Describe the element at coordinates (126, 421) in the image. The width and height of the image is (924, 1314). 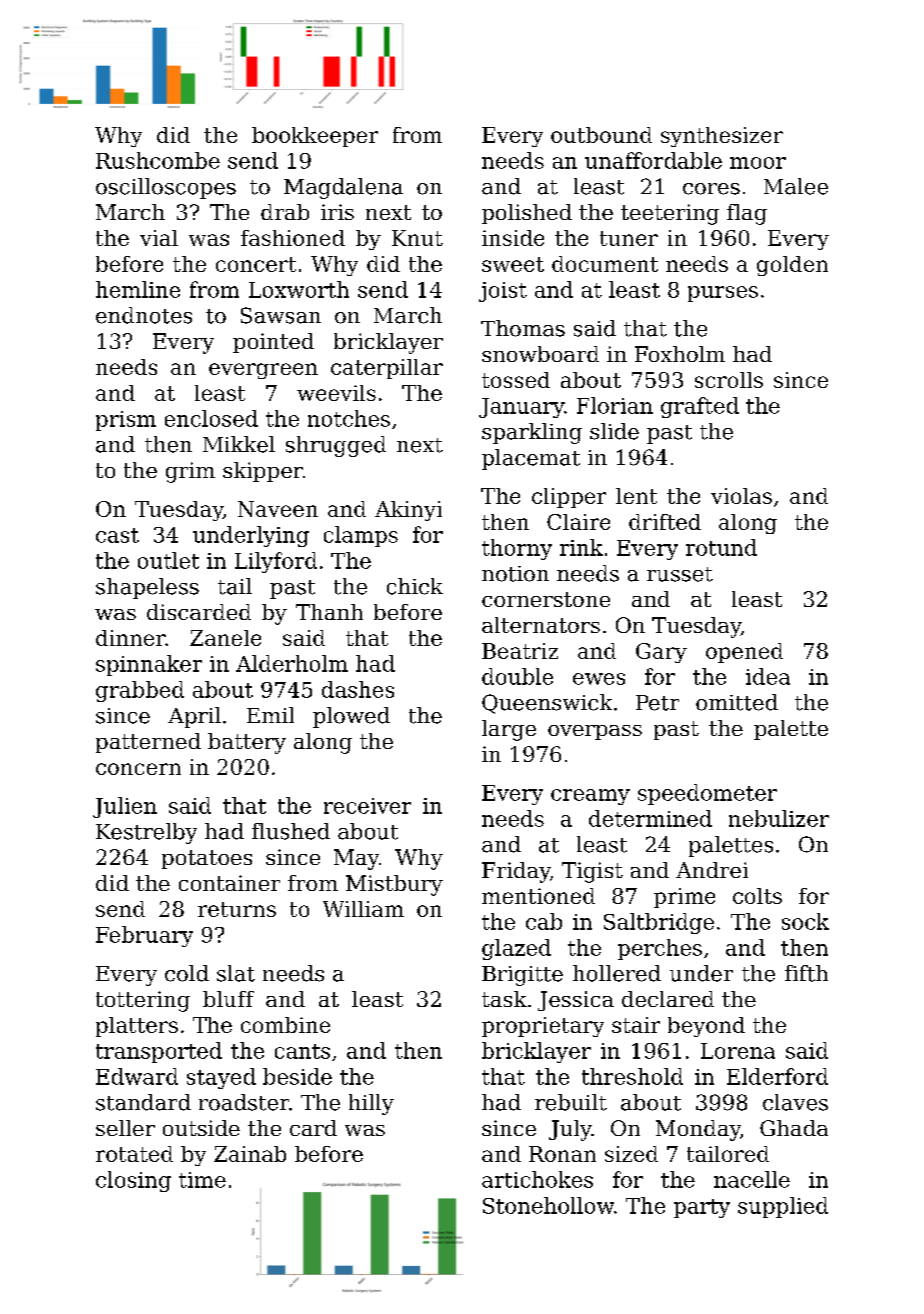
I see `prism` at that location.
